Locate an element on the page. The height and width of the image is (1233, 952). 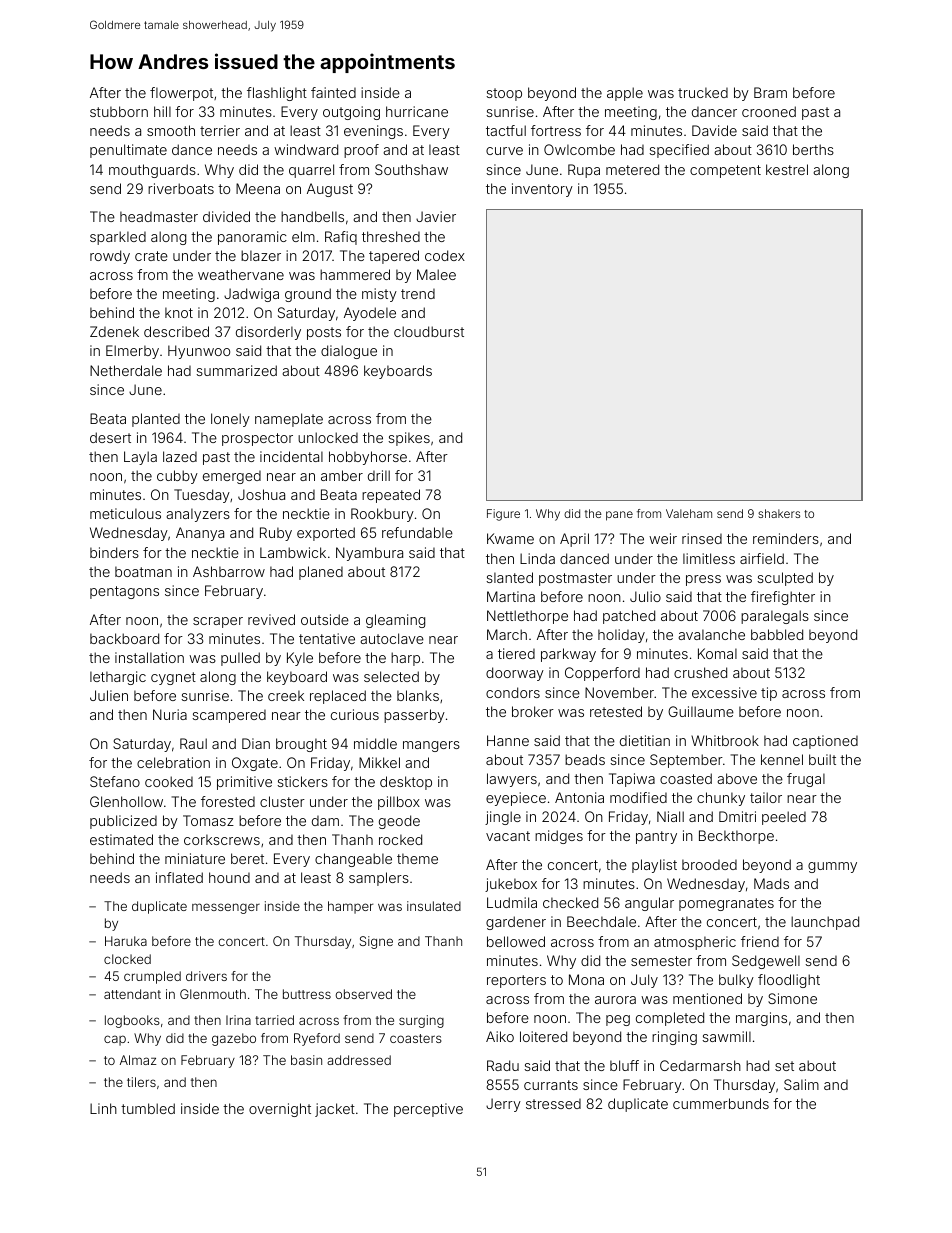
hurricane is located at coordinates (417, 111).
